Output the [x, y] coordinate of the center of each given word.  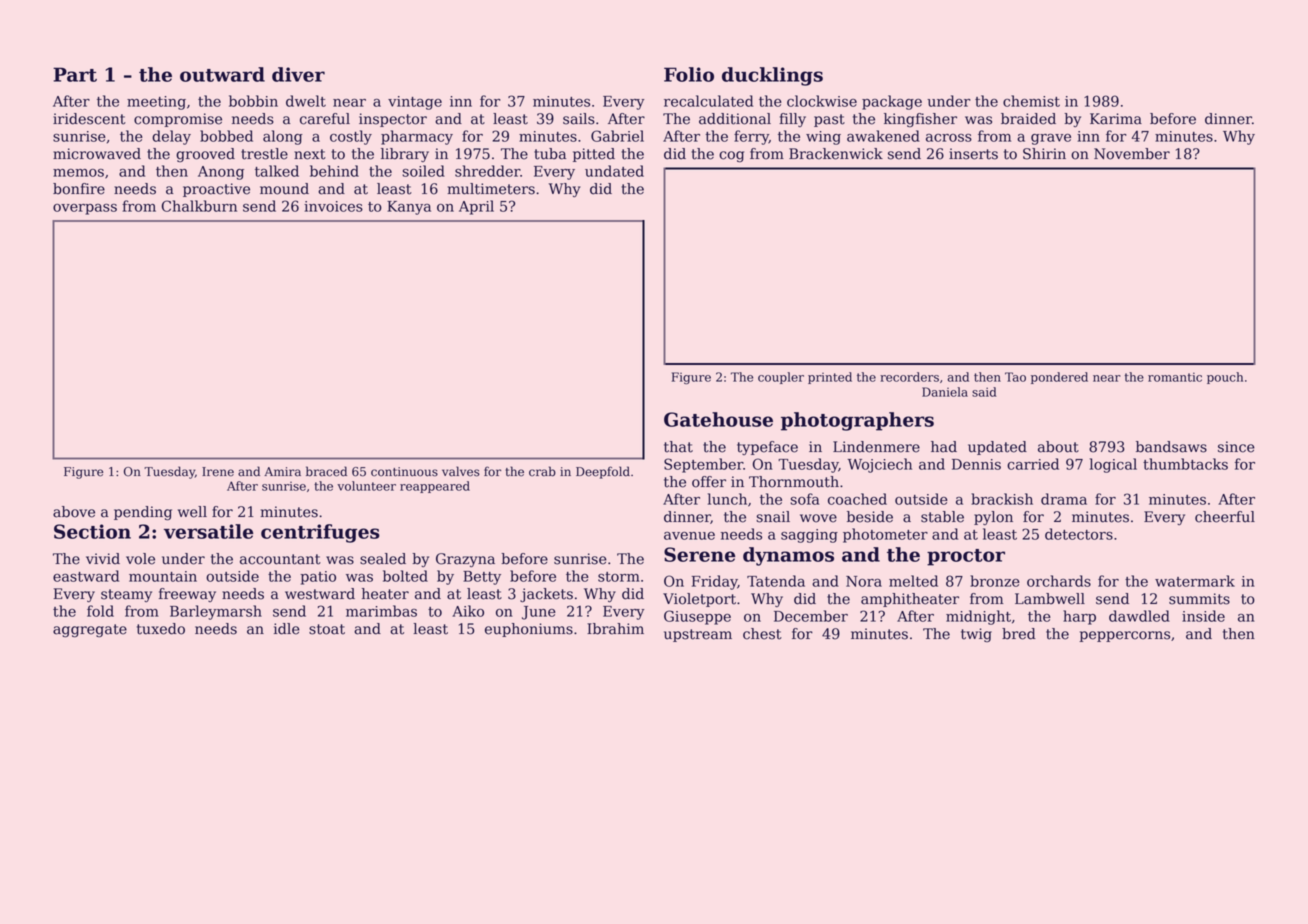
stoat [327, 629]
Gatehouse [718, 419]
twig [976, 635]
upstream [698, 635]
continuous [404, 472]
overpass [85, 209]
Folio [689, 74]
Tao [1015, 377]
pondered [1059, 378]
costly [351, 137]
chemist [1031, 101]
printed [830, 378]
